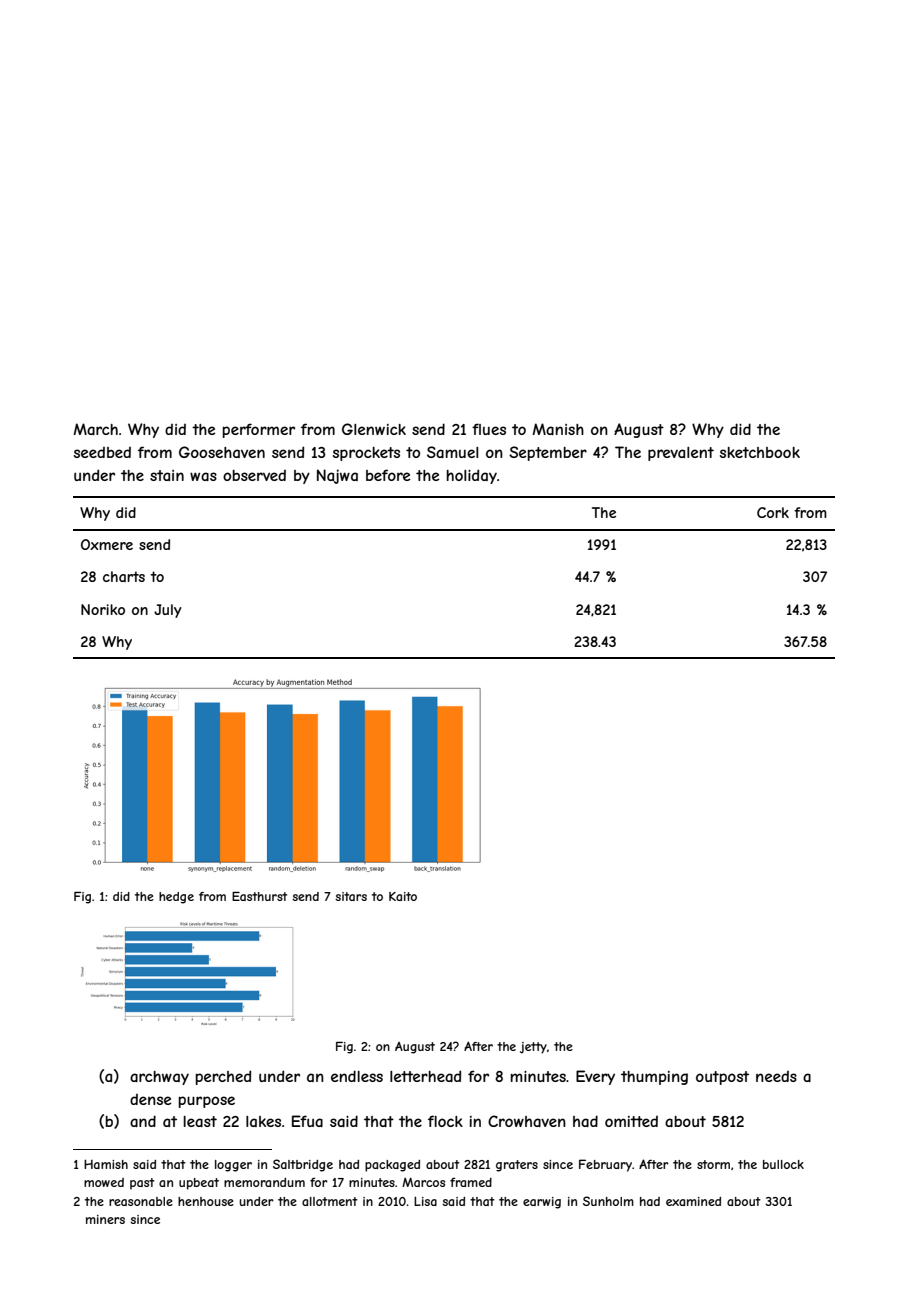 The image size is (908, 1316). What do you see at coordinates (167, 475) in the screenshot?
I see `stain` at bounding box center [167, 475].
